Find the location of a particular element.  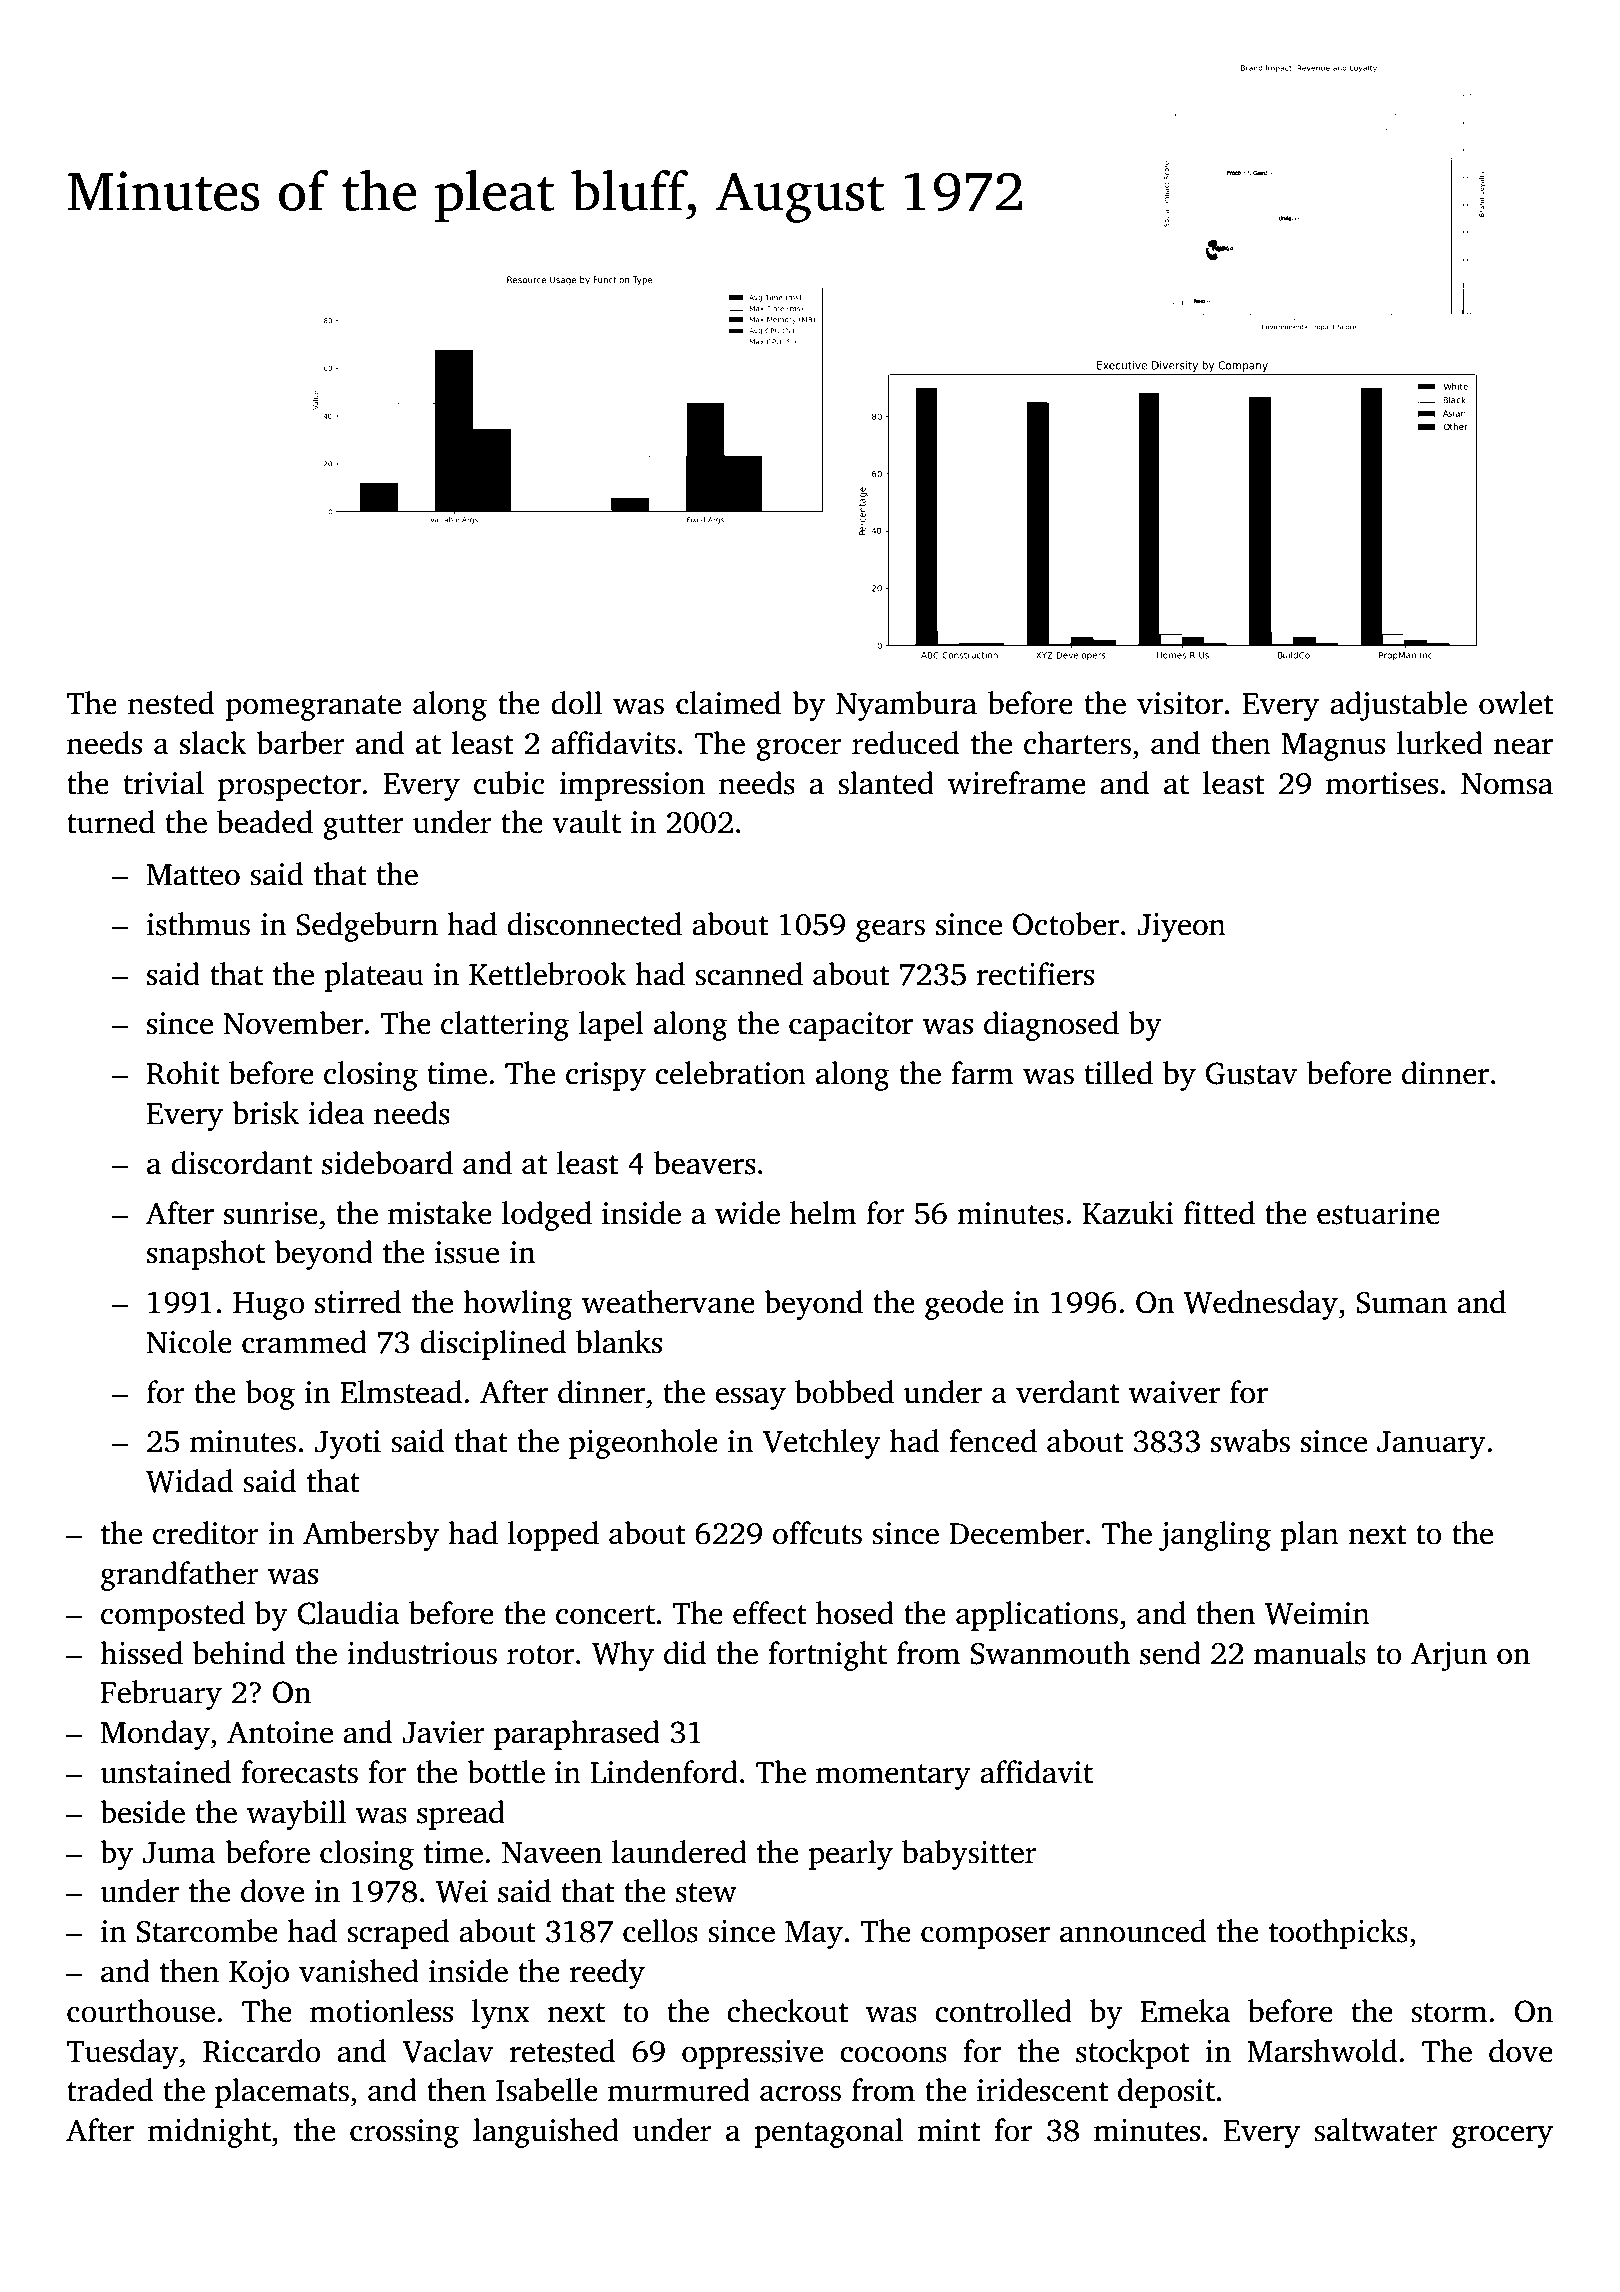

Magnus is located at coordinates (1333, 747).
